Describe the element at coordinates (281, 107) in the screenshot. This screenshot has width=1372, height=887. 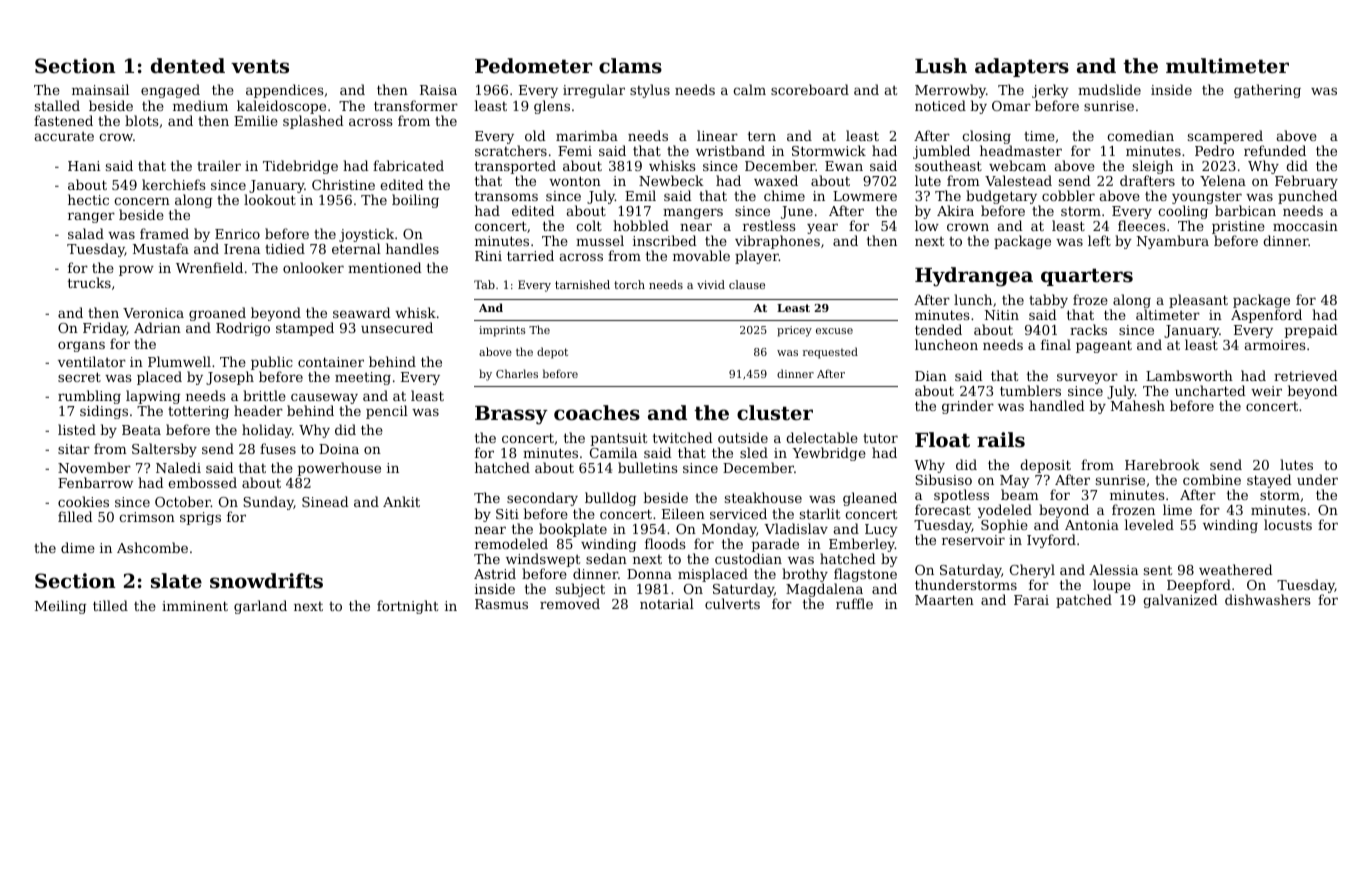
I see `kaleidoscope` at that location.
